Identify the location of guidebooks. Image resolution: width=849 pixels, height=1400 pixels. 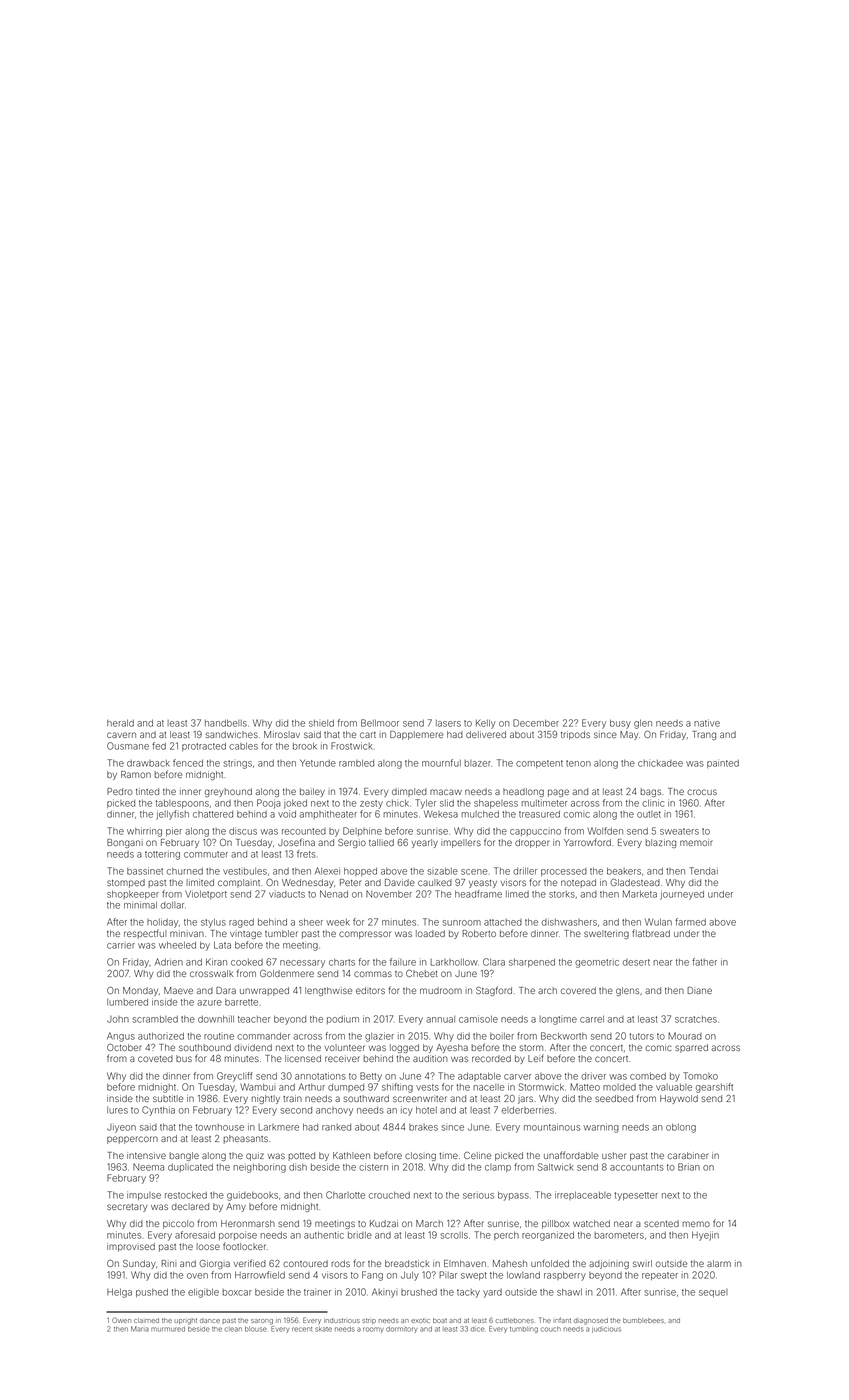
(252, 1196).
